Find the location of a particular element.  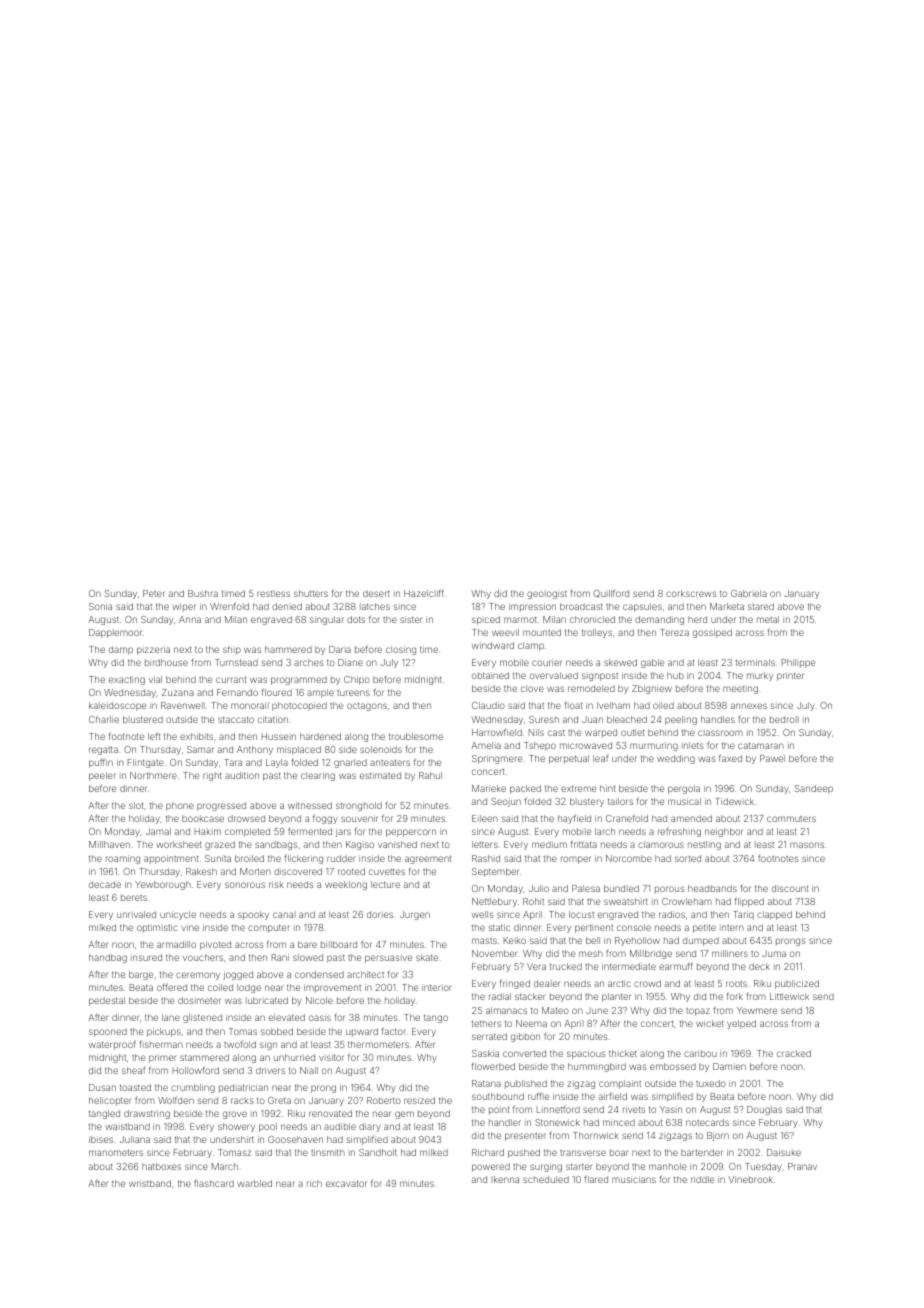

Keiko is located at coordinates (515, 940).
